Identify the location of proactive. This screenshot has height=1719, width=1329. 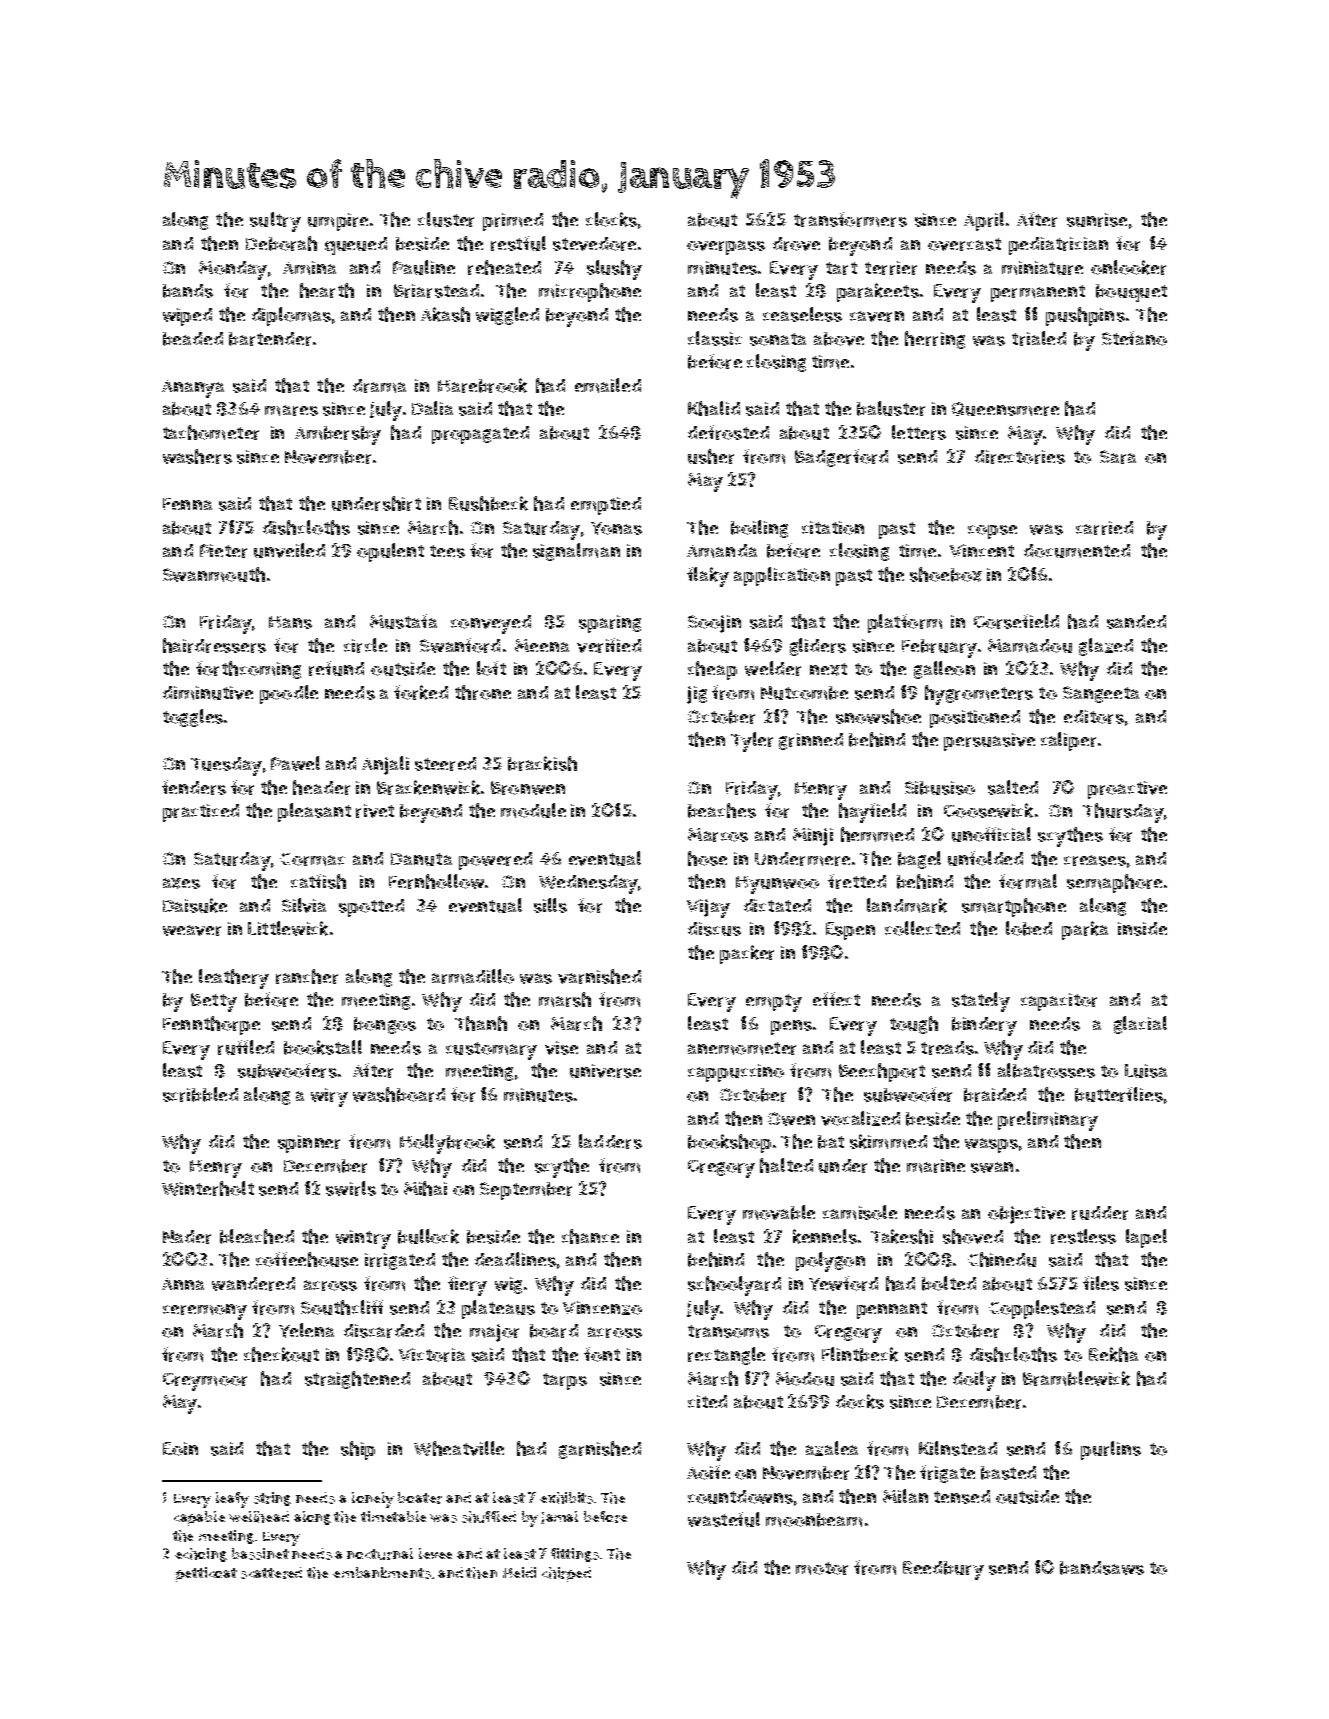
(1127, 790).
